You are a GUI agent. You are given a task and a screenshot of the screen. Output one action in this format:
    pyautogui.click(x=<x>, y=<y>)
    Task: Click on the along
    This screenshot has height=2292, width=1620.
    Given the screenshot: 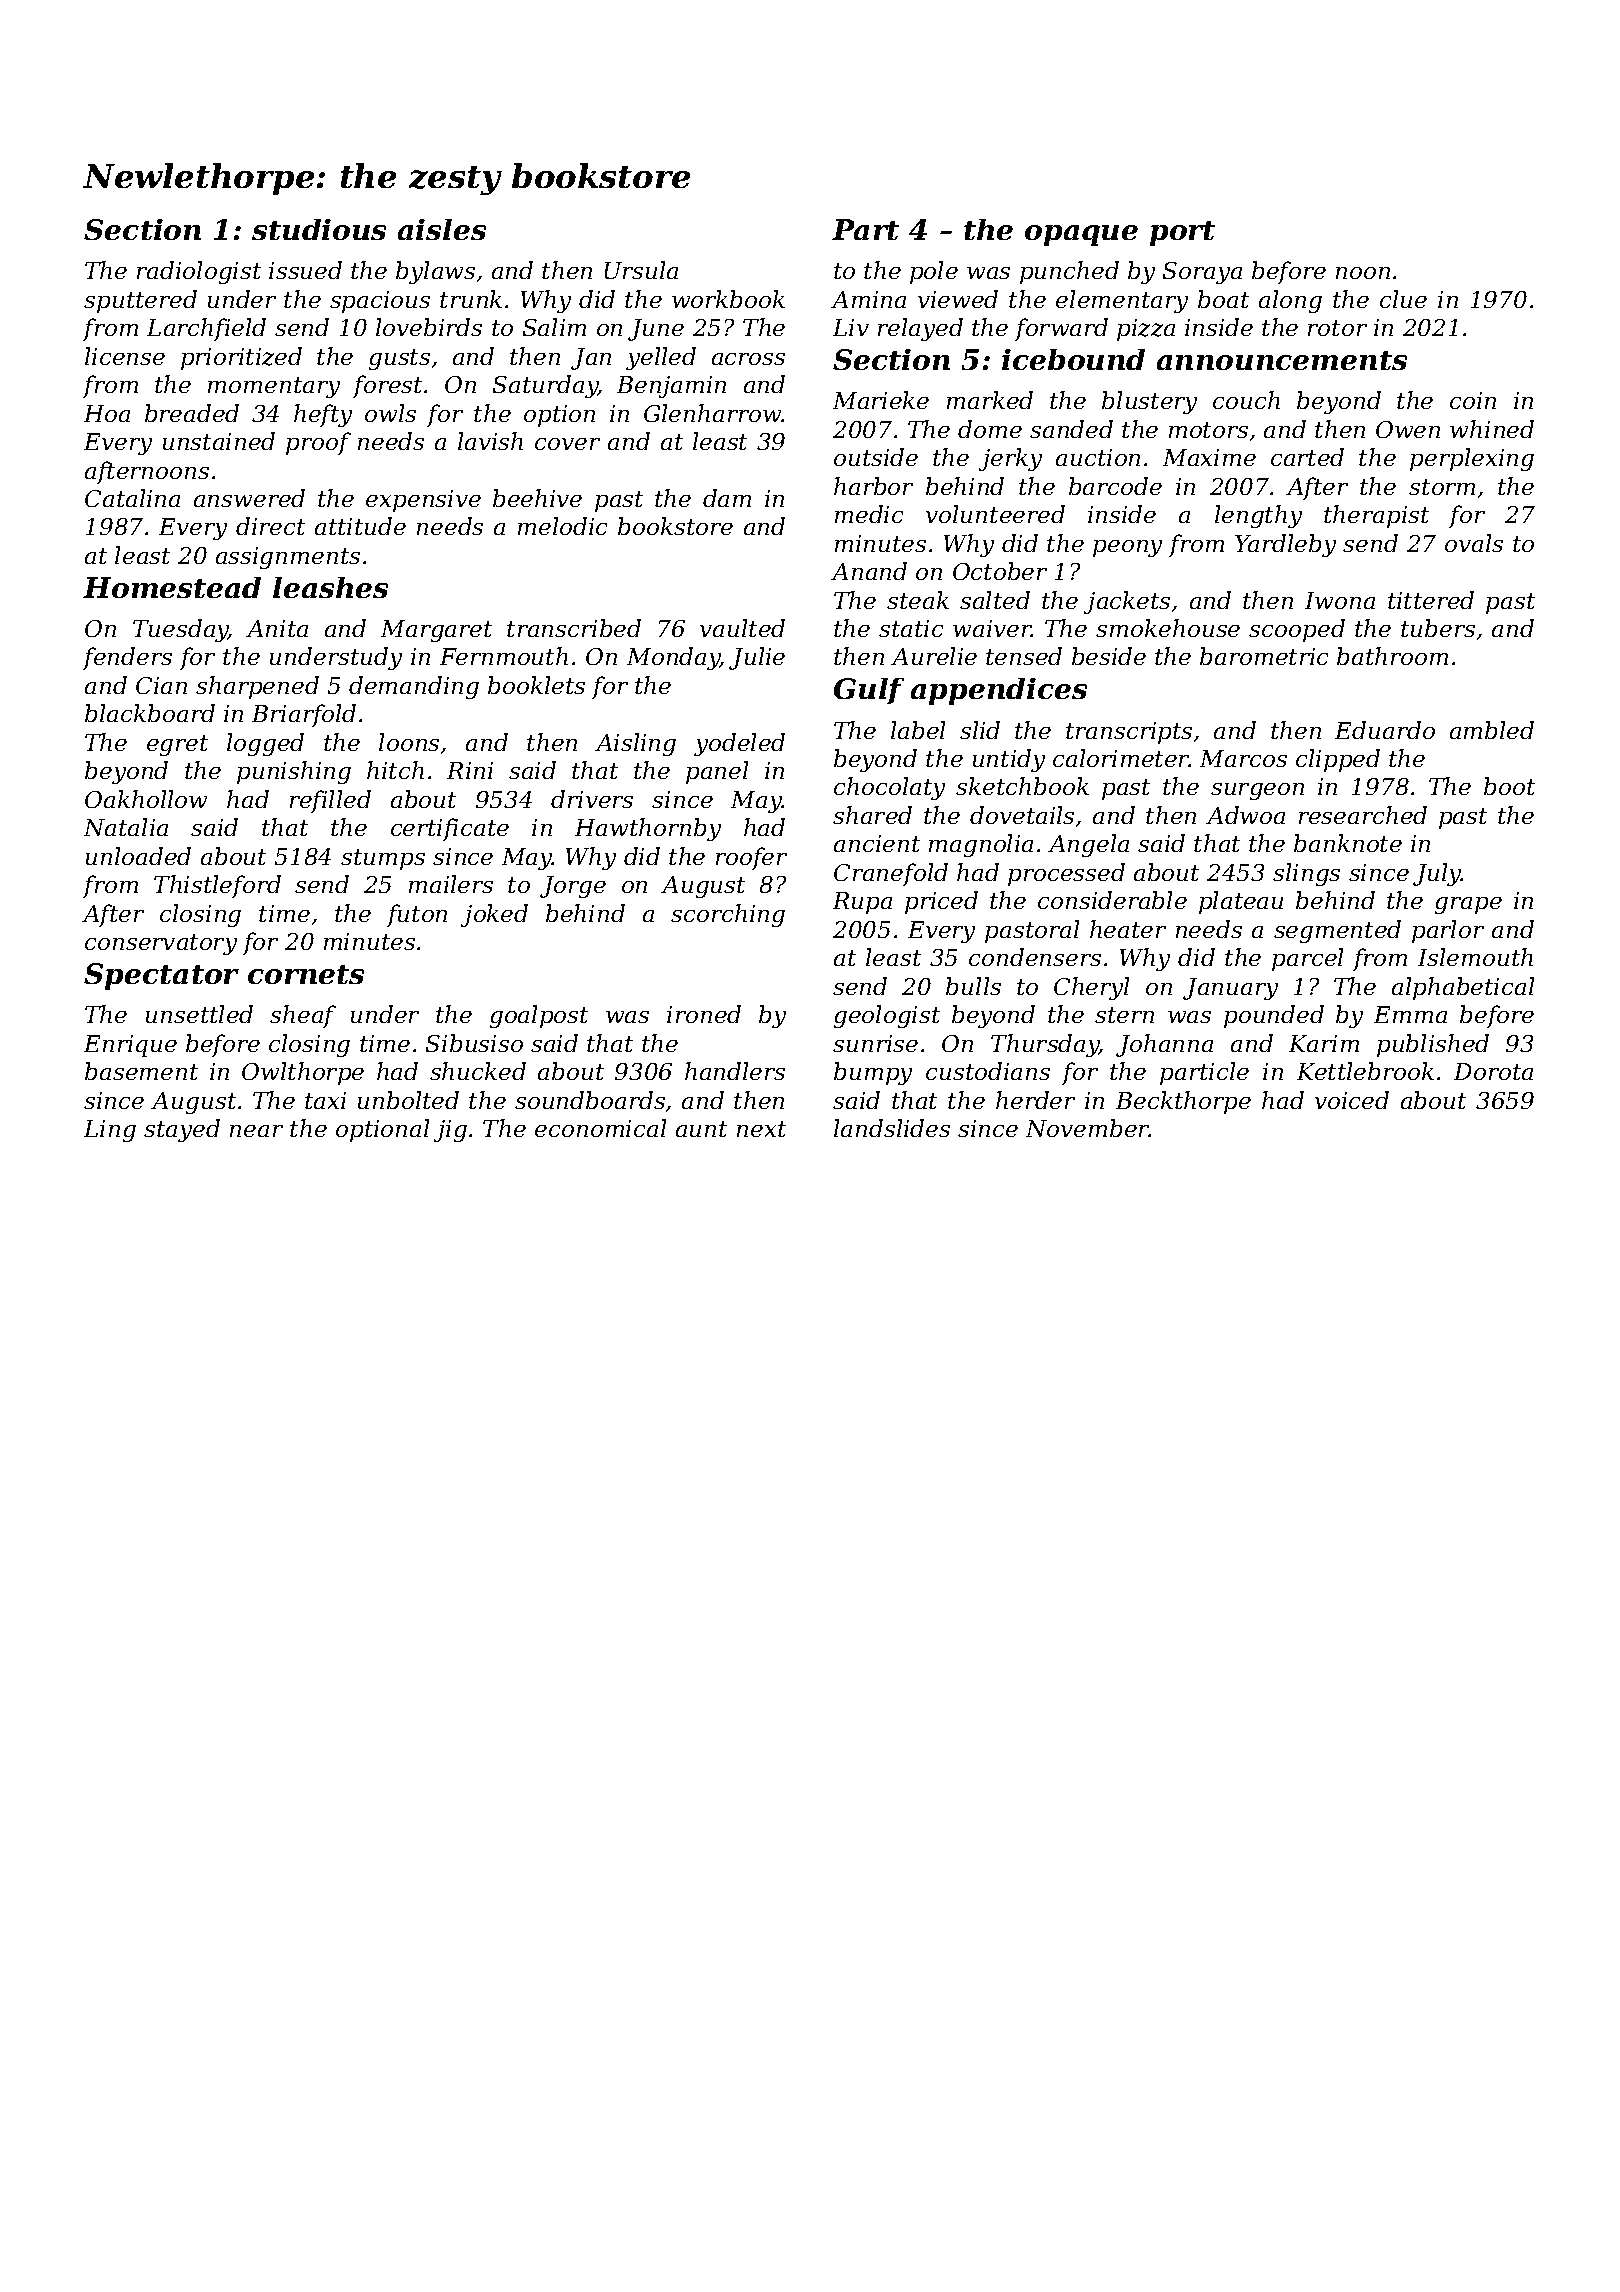 What is the action you would take?
    pyautogui.click(x=1290, y=301)
